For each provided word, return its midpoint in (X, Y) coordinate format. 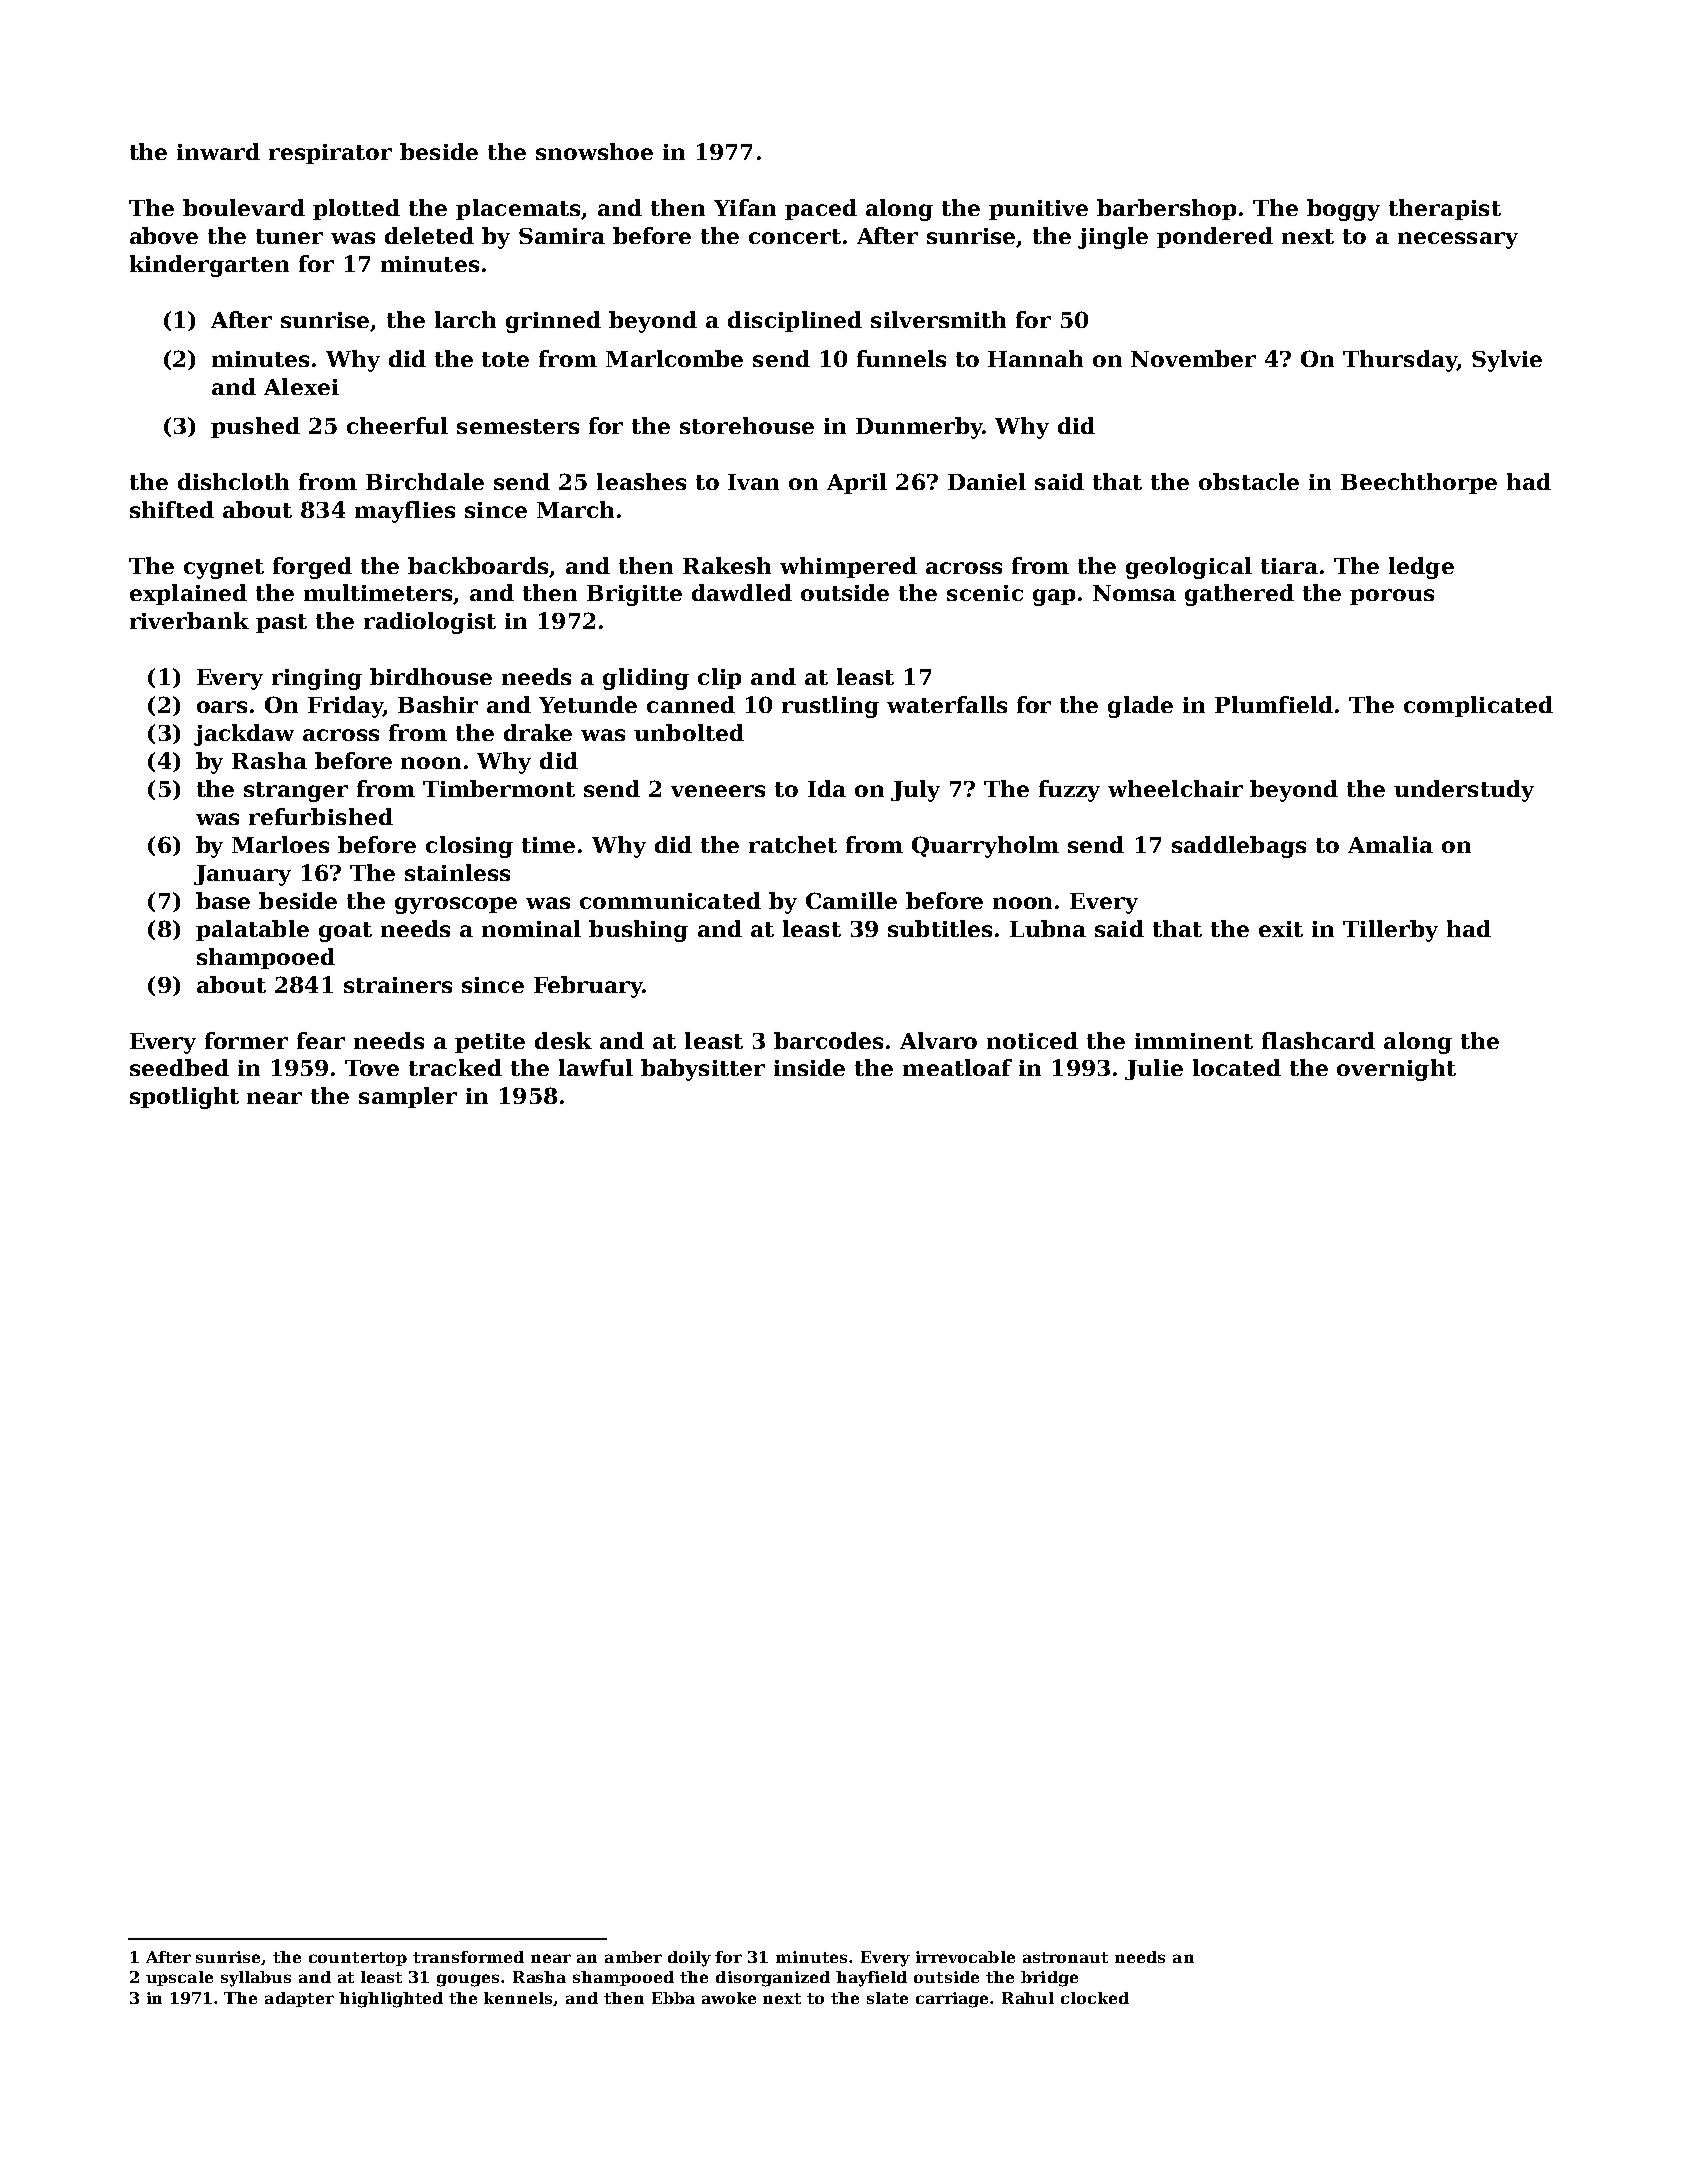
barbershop (1166, 209)
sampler (408, 1097)
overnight (1396, 1070)
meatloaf (957, 1067)
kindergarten (209, 266)
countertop (358, 1959)
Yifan (745, 207)
